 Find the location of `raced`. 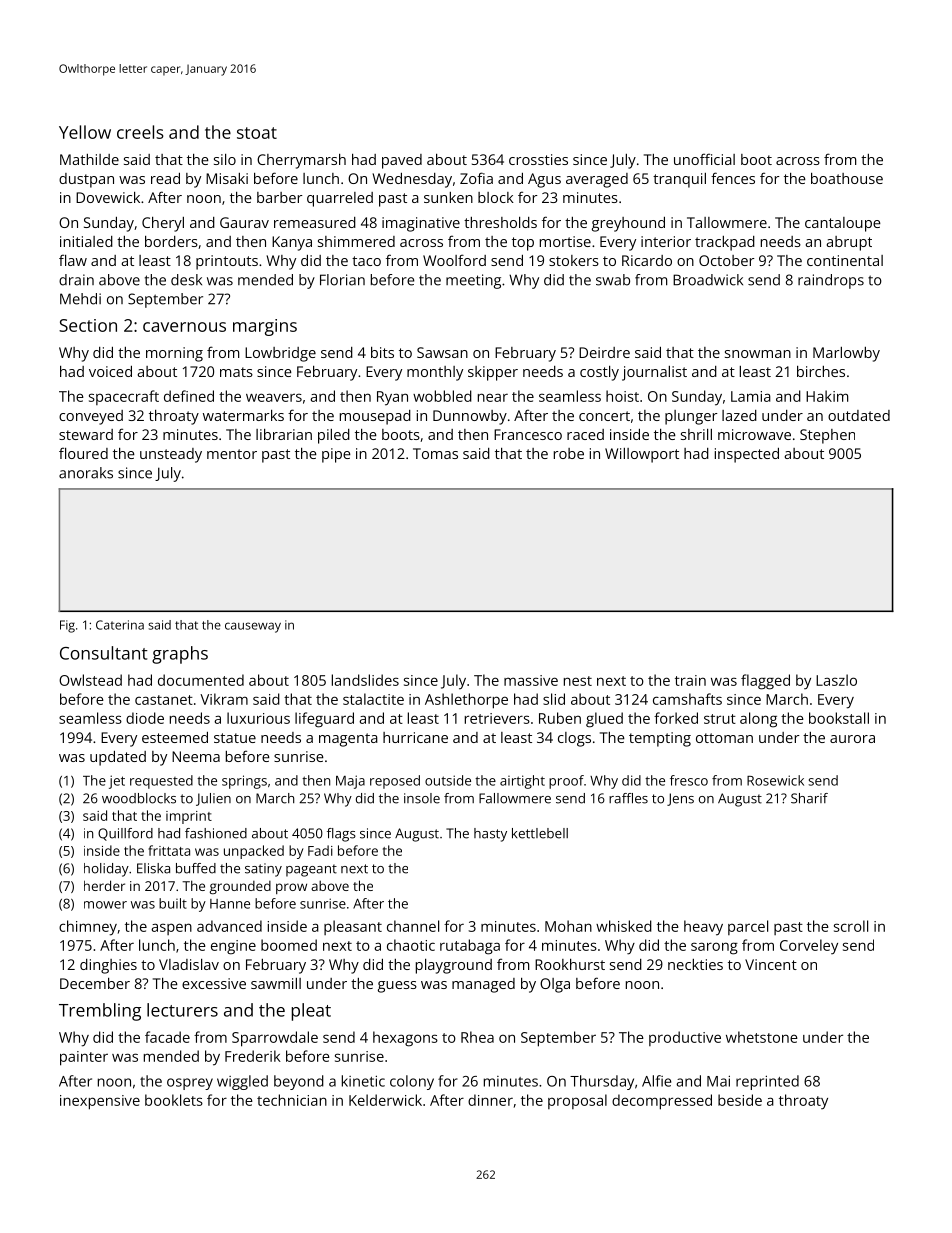

raced is located at coordinates (585, 434).
